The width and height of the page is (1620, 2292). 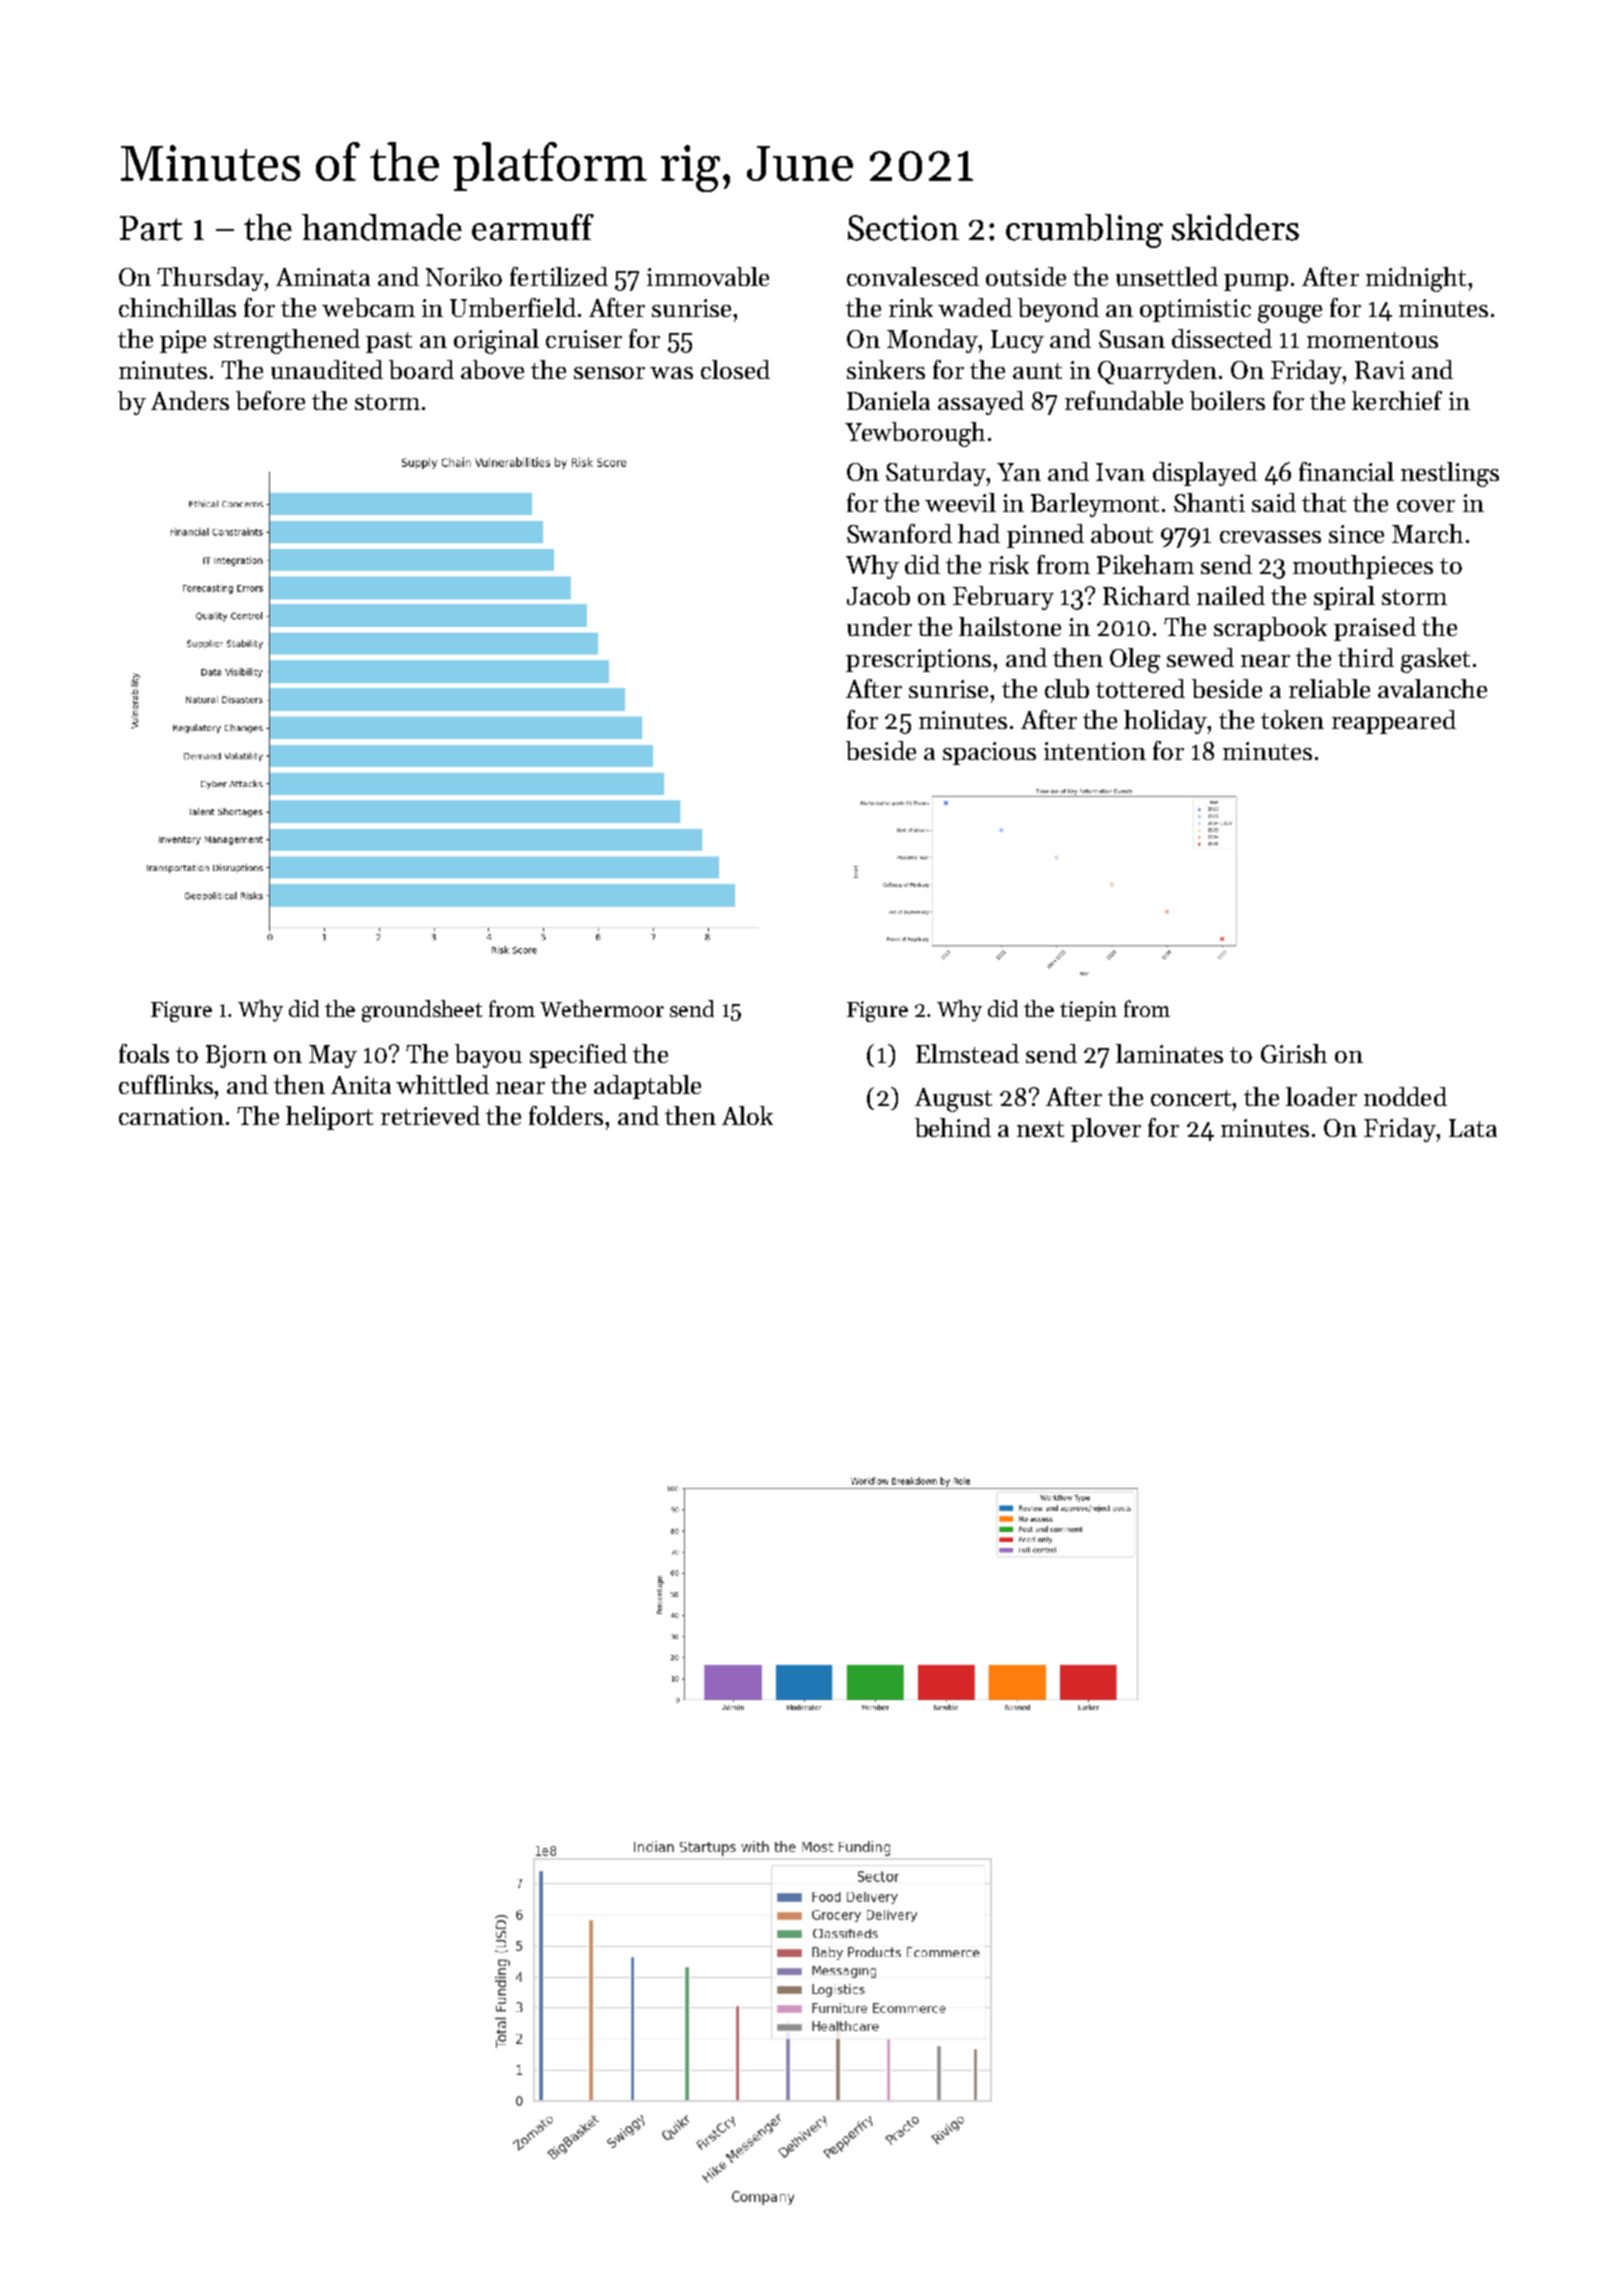 What do you see at coordinates (1235, 227) in the page?
I see `skidders` at bounding box center [1235, 227].
